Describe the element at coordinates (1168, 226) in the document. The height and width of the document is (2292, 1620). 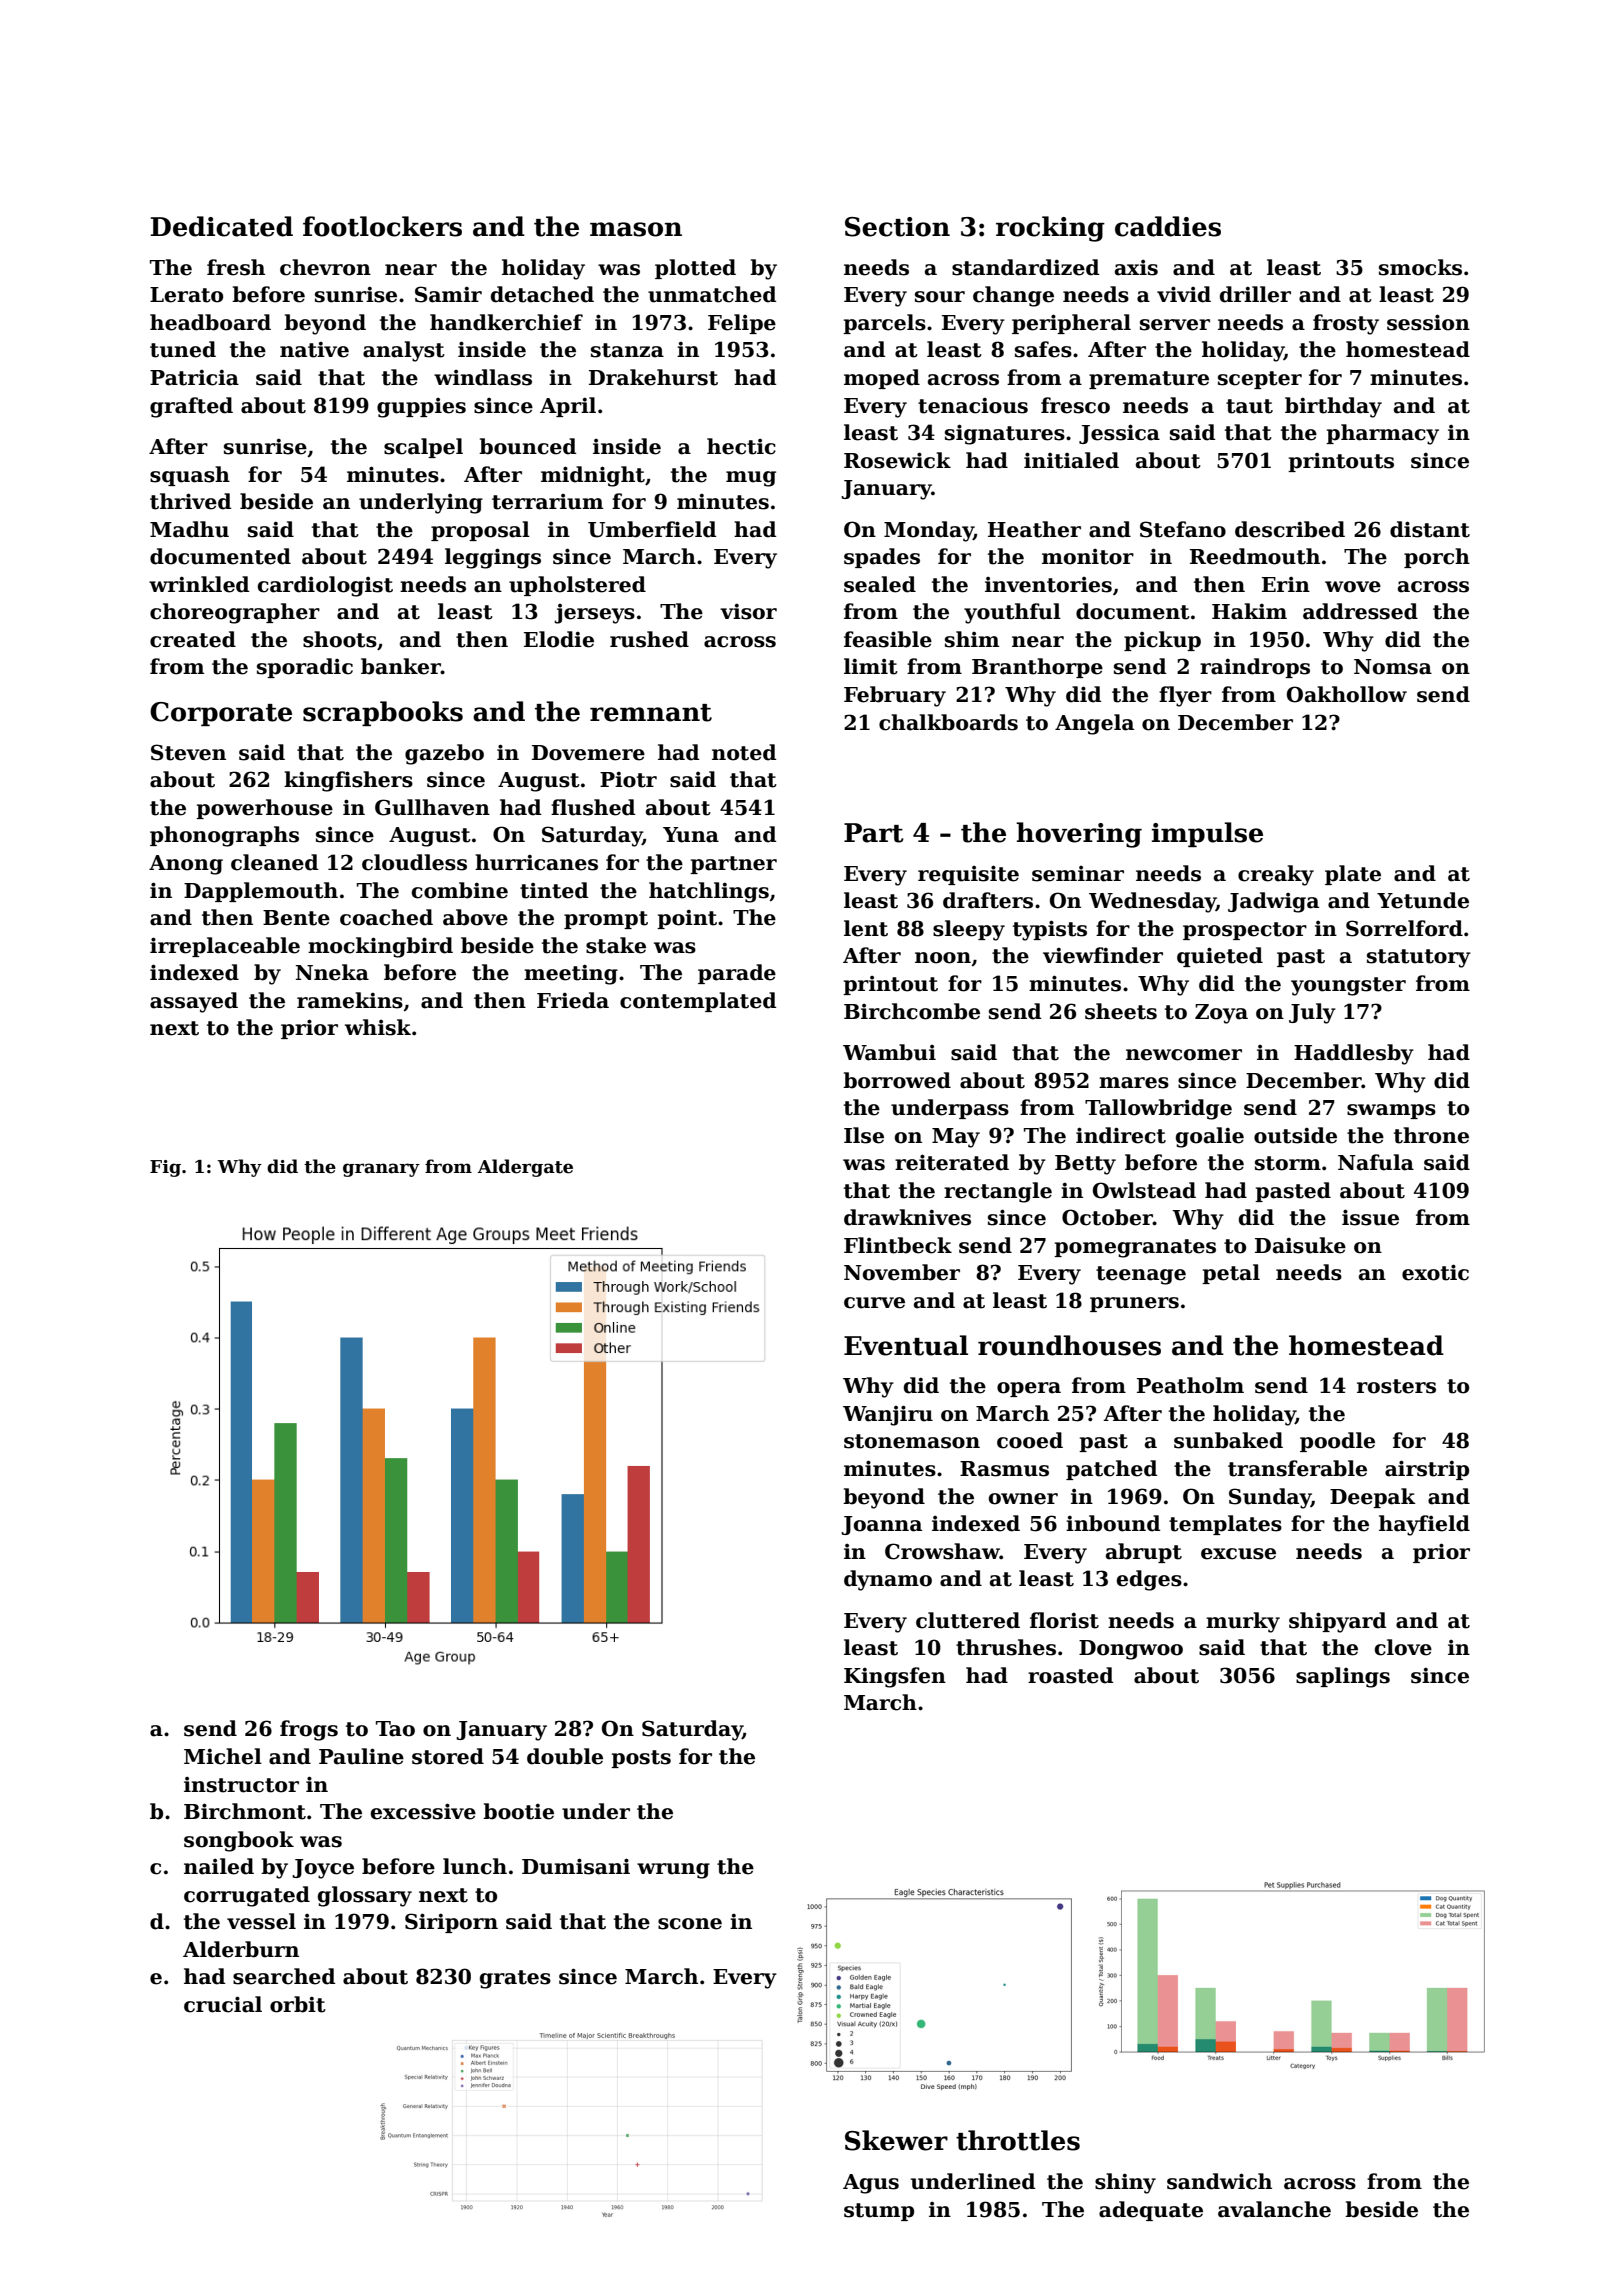
I see `caddies` at that location.
